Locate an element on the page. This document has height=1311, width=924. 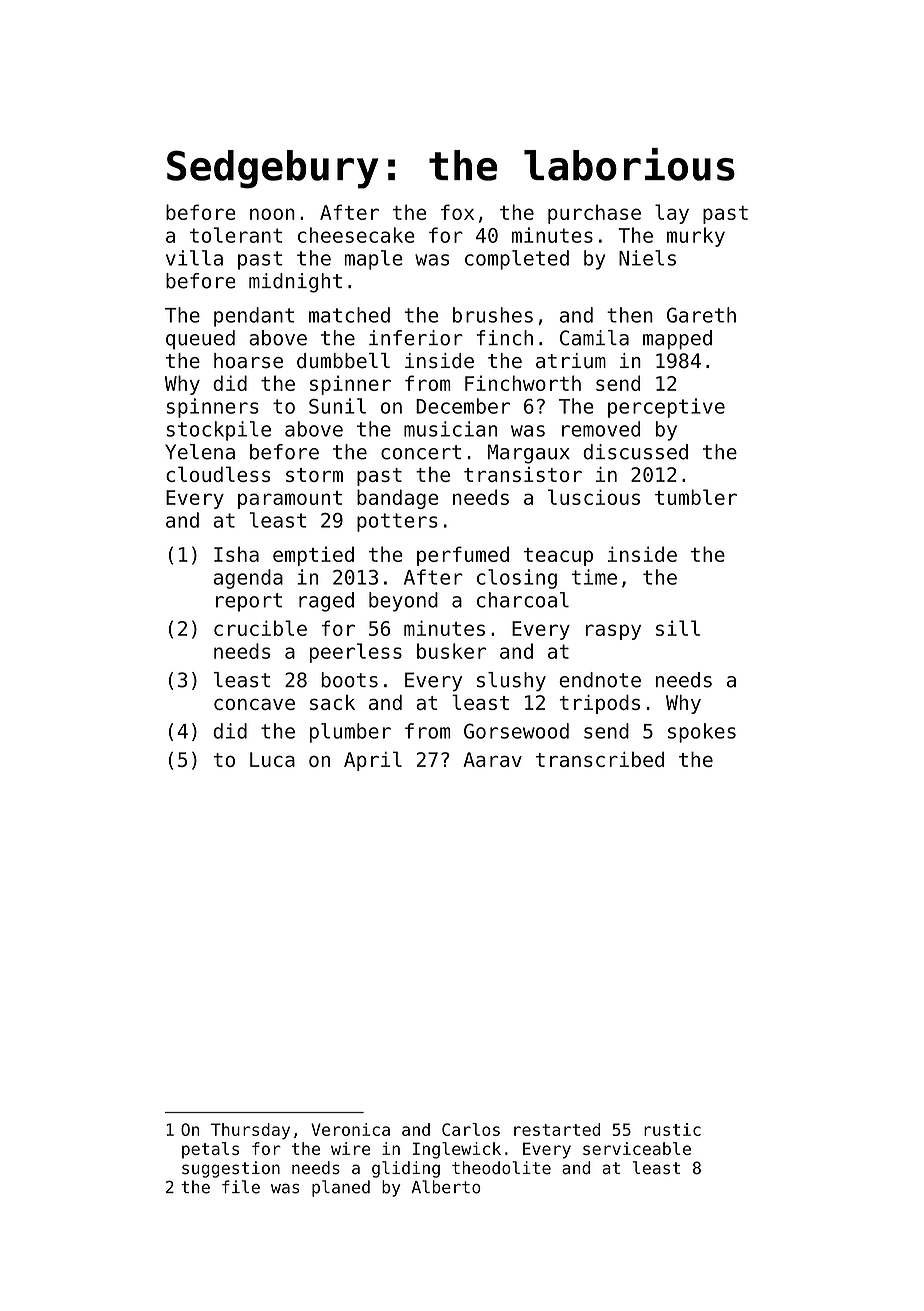
rustic is located at coordinates (672, 1129).
